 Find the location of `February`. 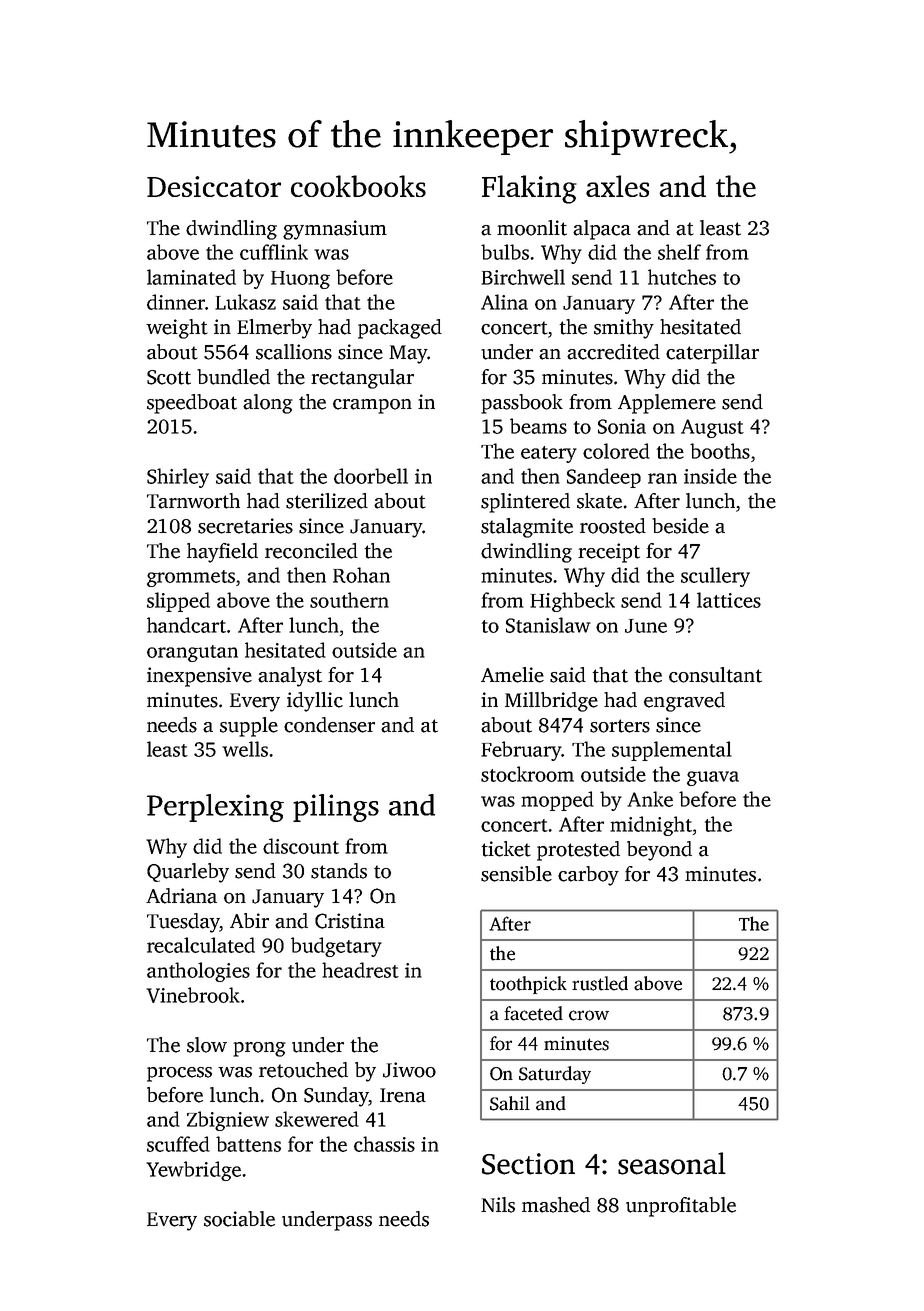

February is located at coordinates (521, 751).
